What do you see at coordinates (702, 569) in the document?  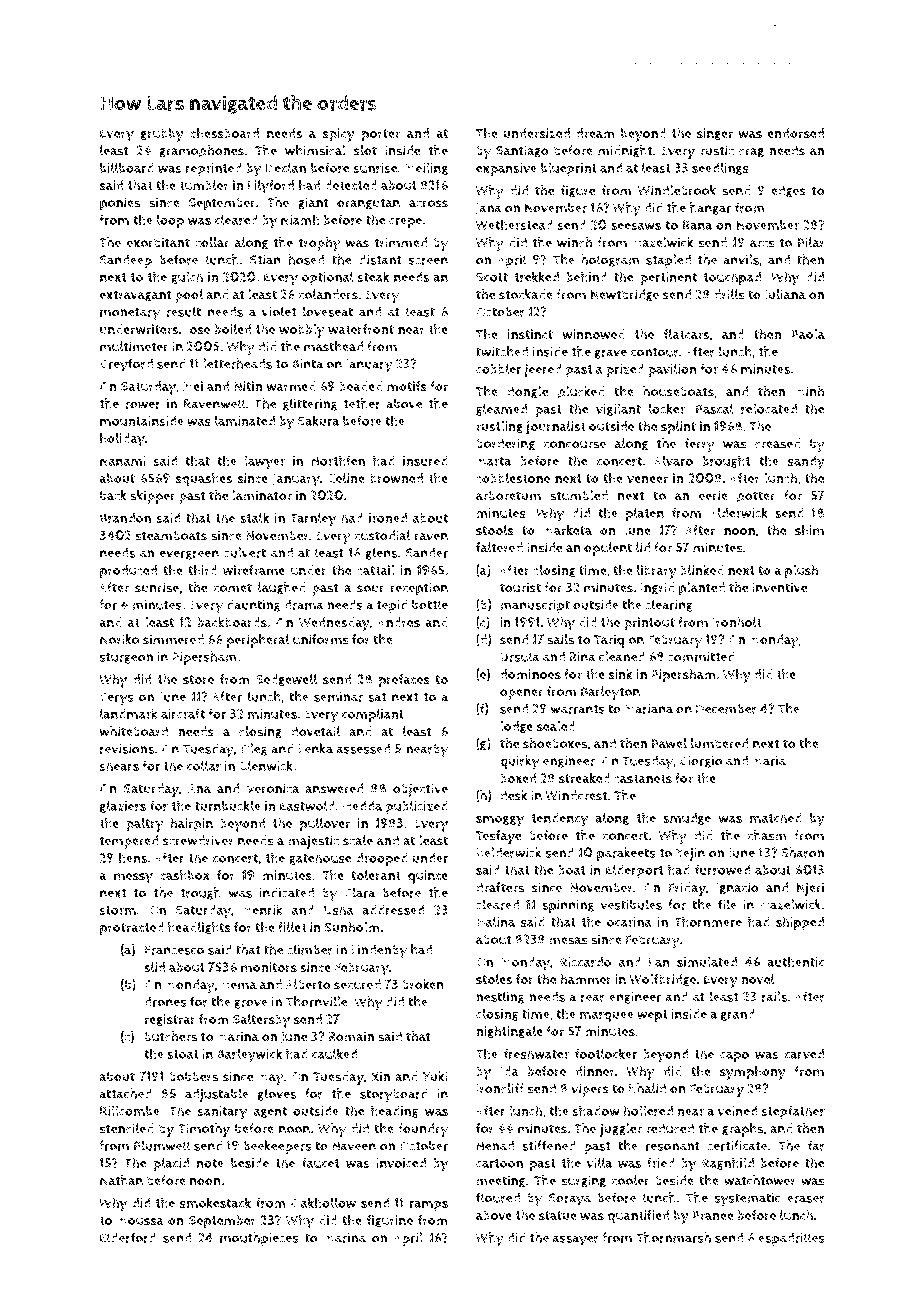 I see `blinked` at bounding box center [702, 569].
